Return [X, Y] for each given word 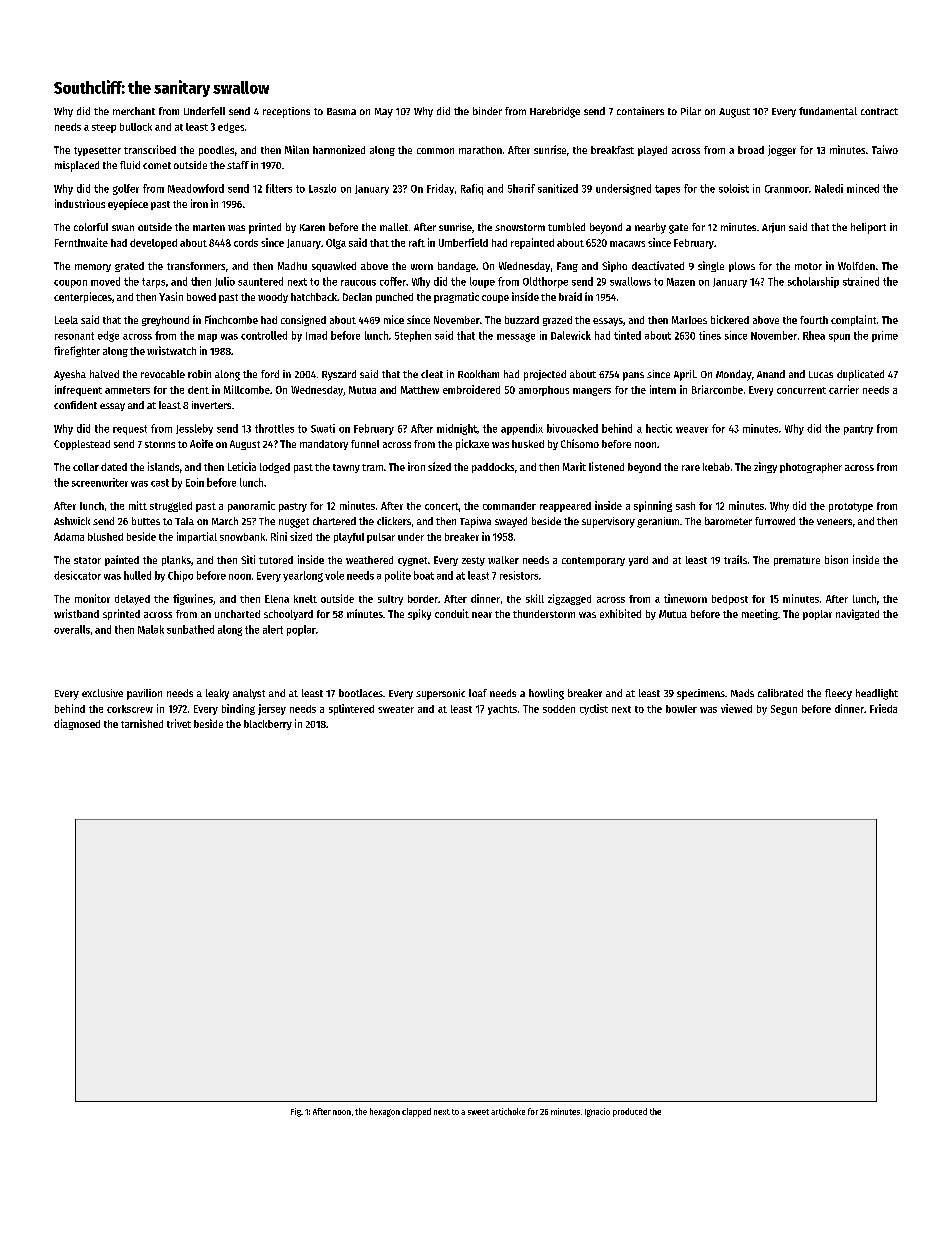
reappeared [565, 507]
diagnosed [77, 724]
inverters [211, 405]
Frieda [883, 708]
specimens [701, 694]
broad [751, 150]
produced [630, 1112]
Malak [151, 629]
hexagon [385, 1112]
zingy [765, 467]
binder [487, 111]
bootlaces [361, 693]
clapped [416, 1112]
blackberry [268, 725]
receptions [286, 112]
